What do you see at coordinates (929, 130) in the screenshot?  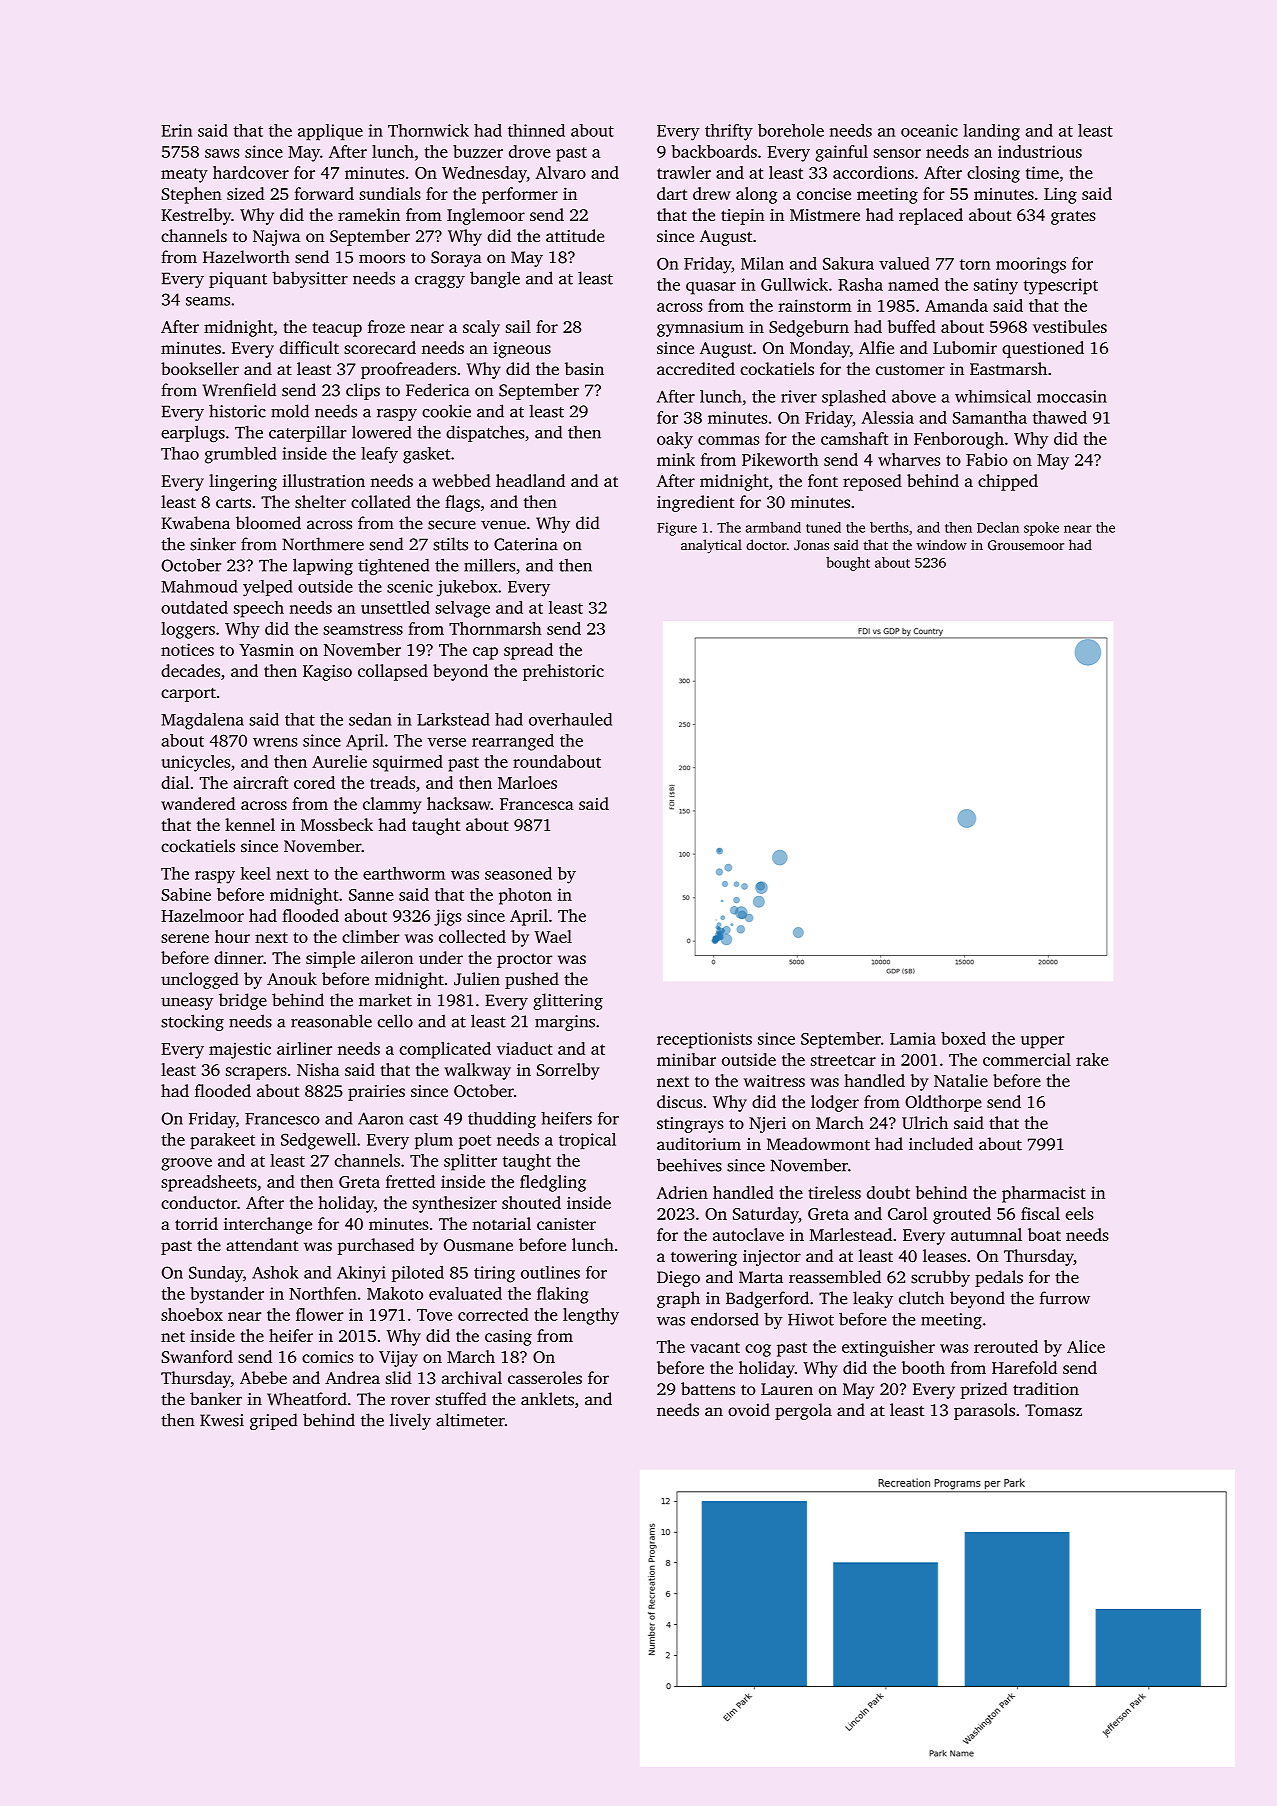 I see `oceanic` at bounding box center [929, 130].
